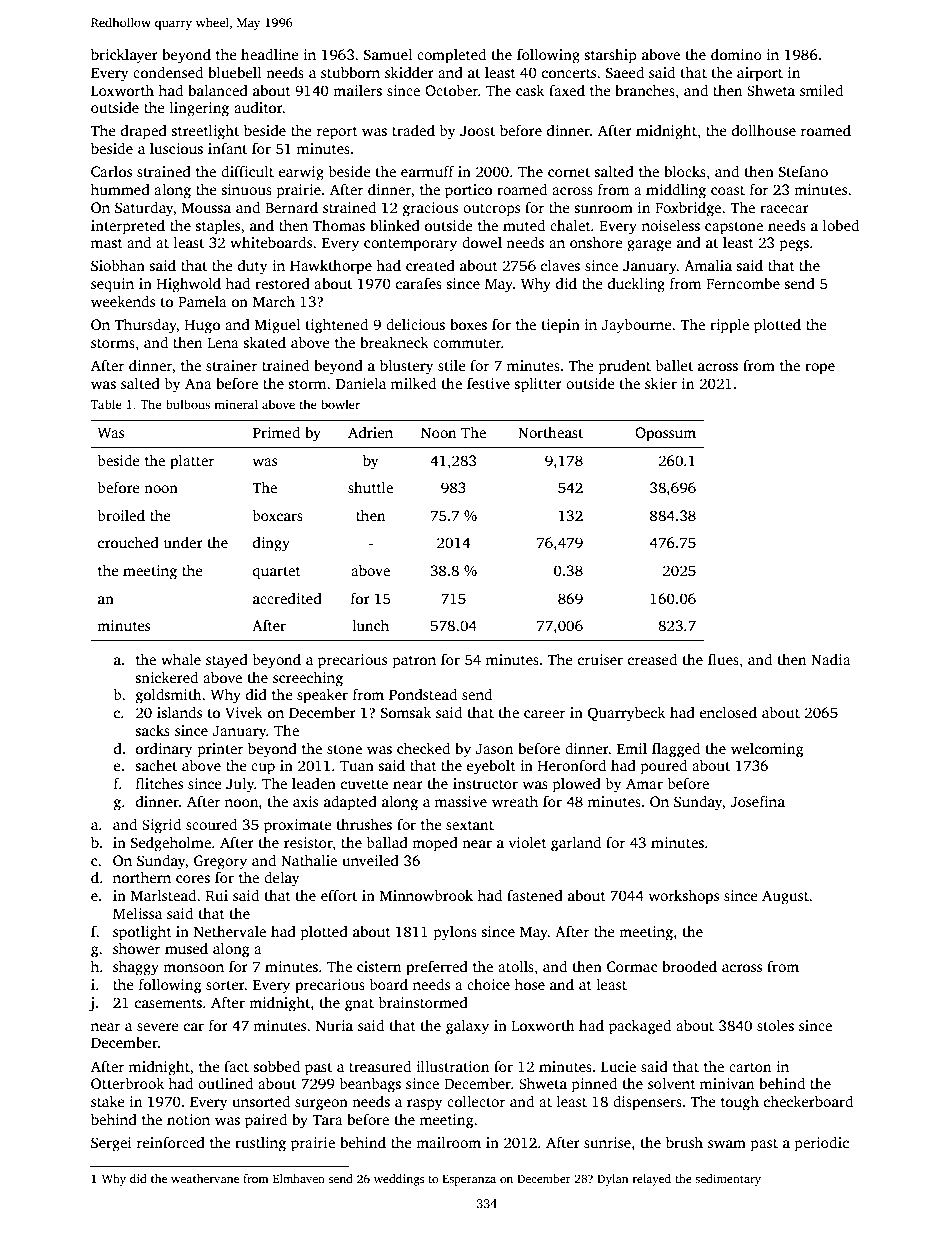  What do you see at coordinates (128, 542) in the page?
I see `crouched` at bounding box center [128, 542].
